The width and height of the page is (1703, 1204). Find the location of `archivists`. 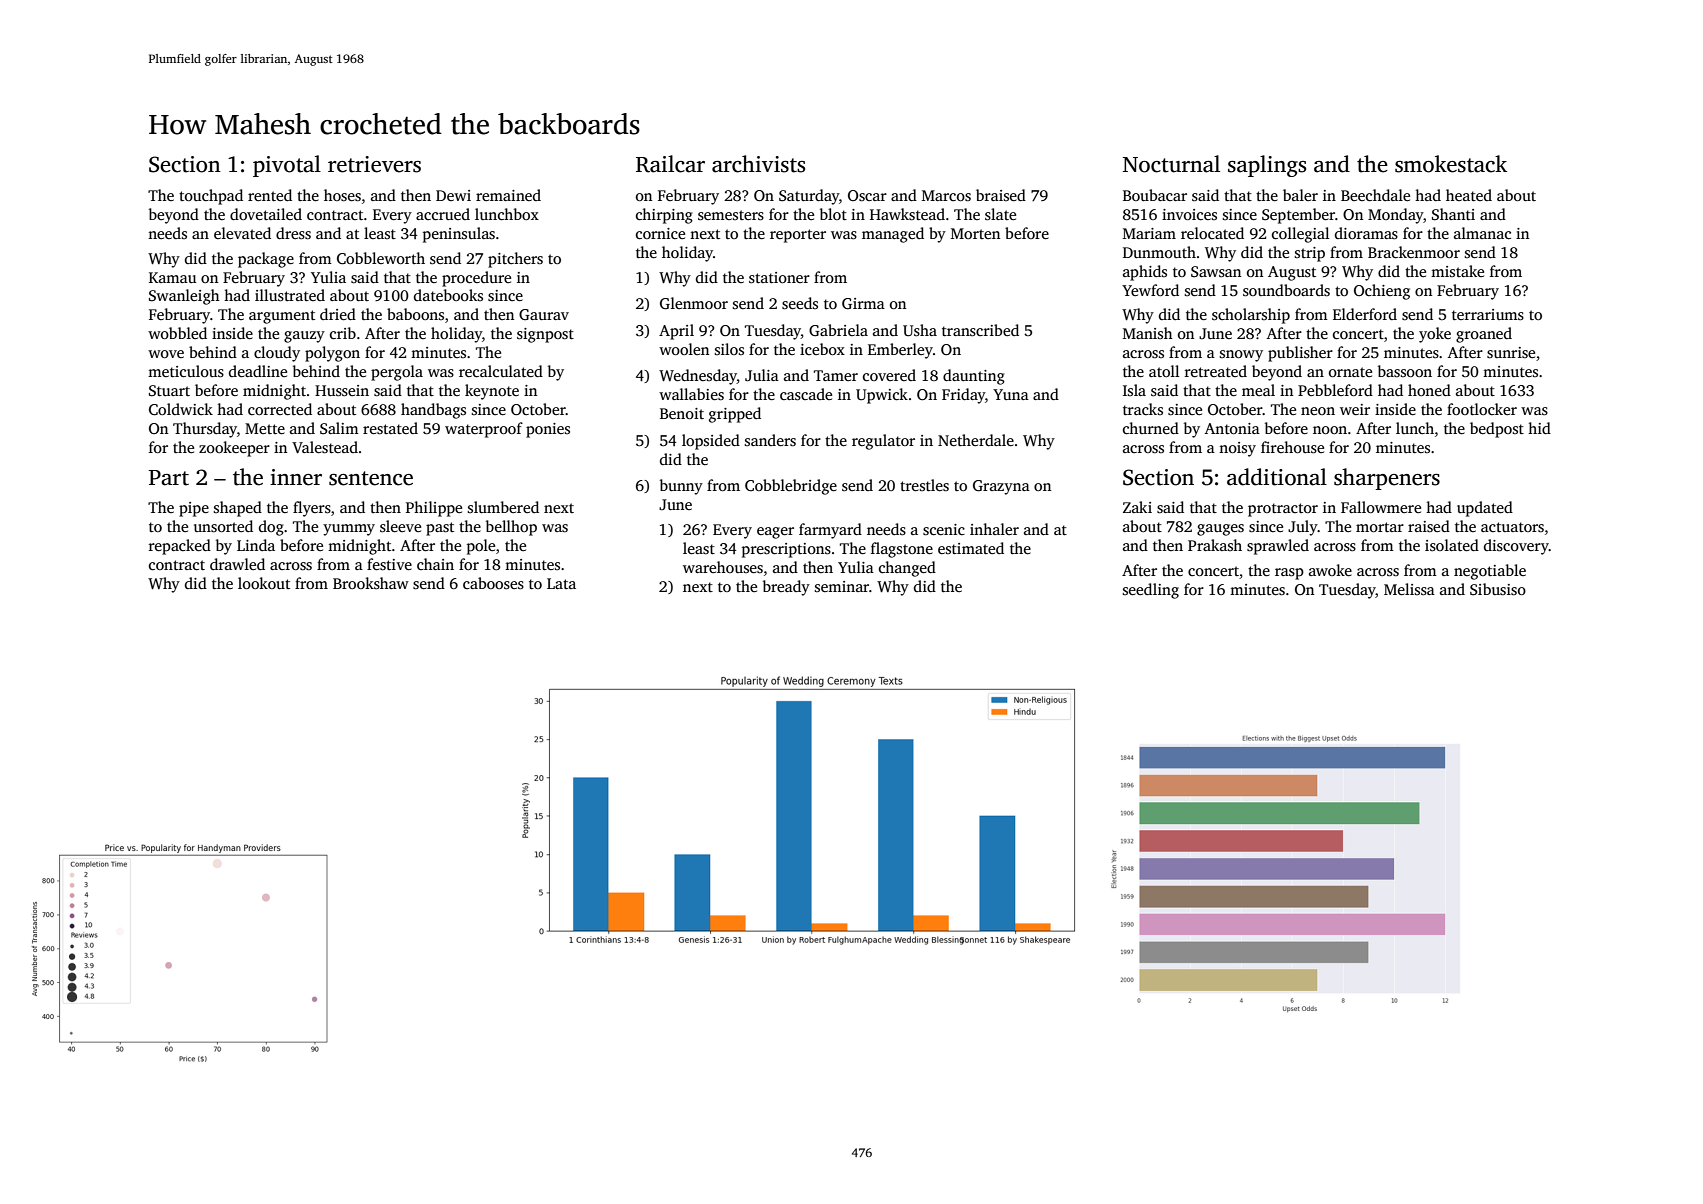

archivists is located at coordinates (758, 164).
